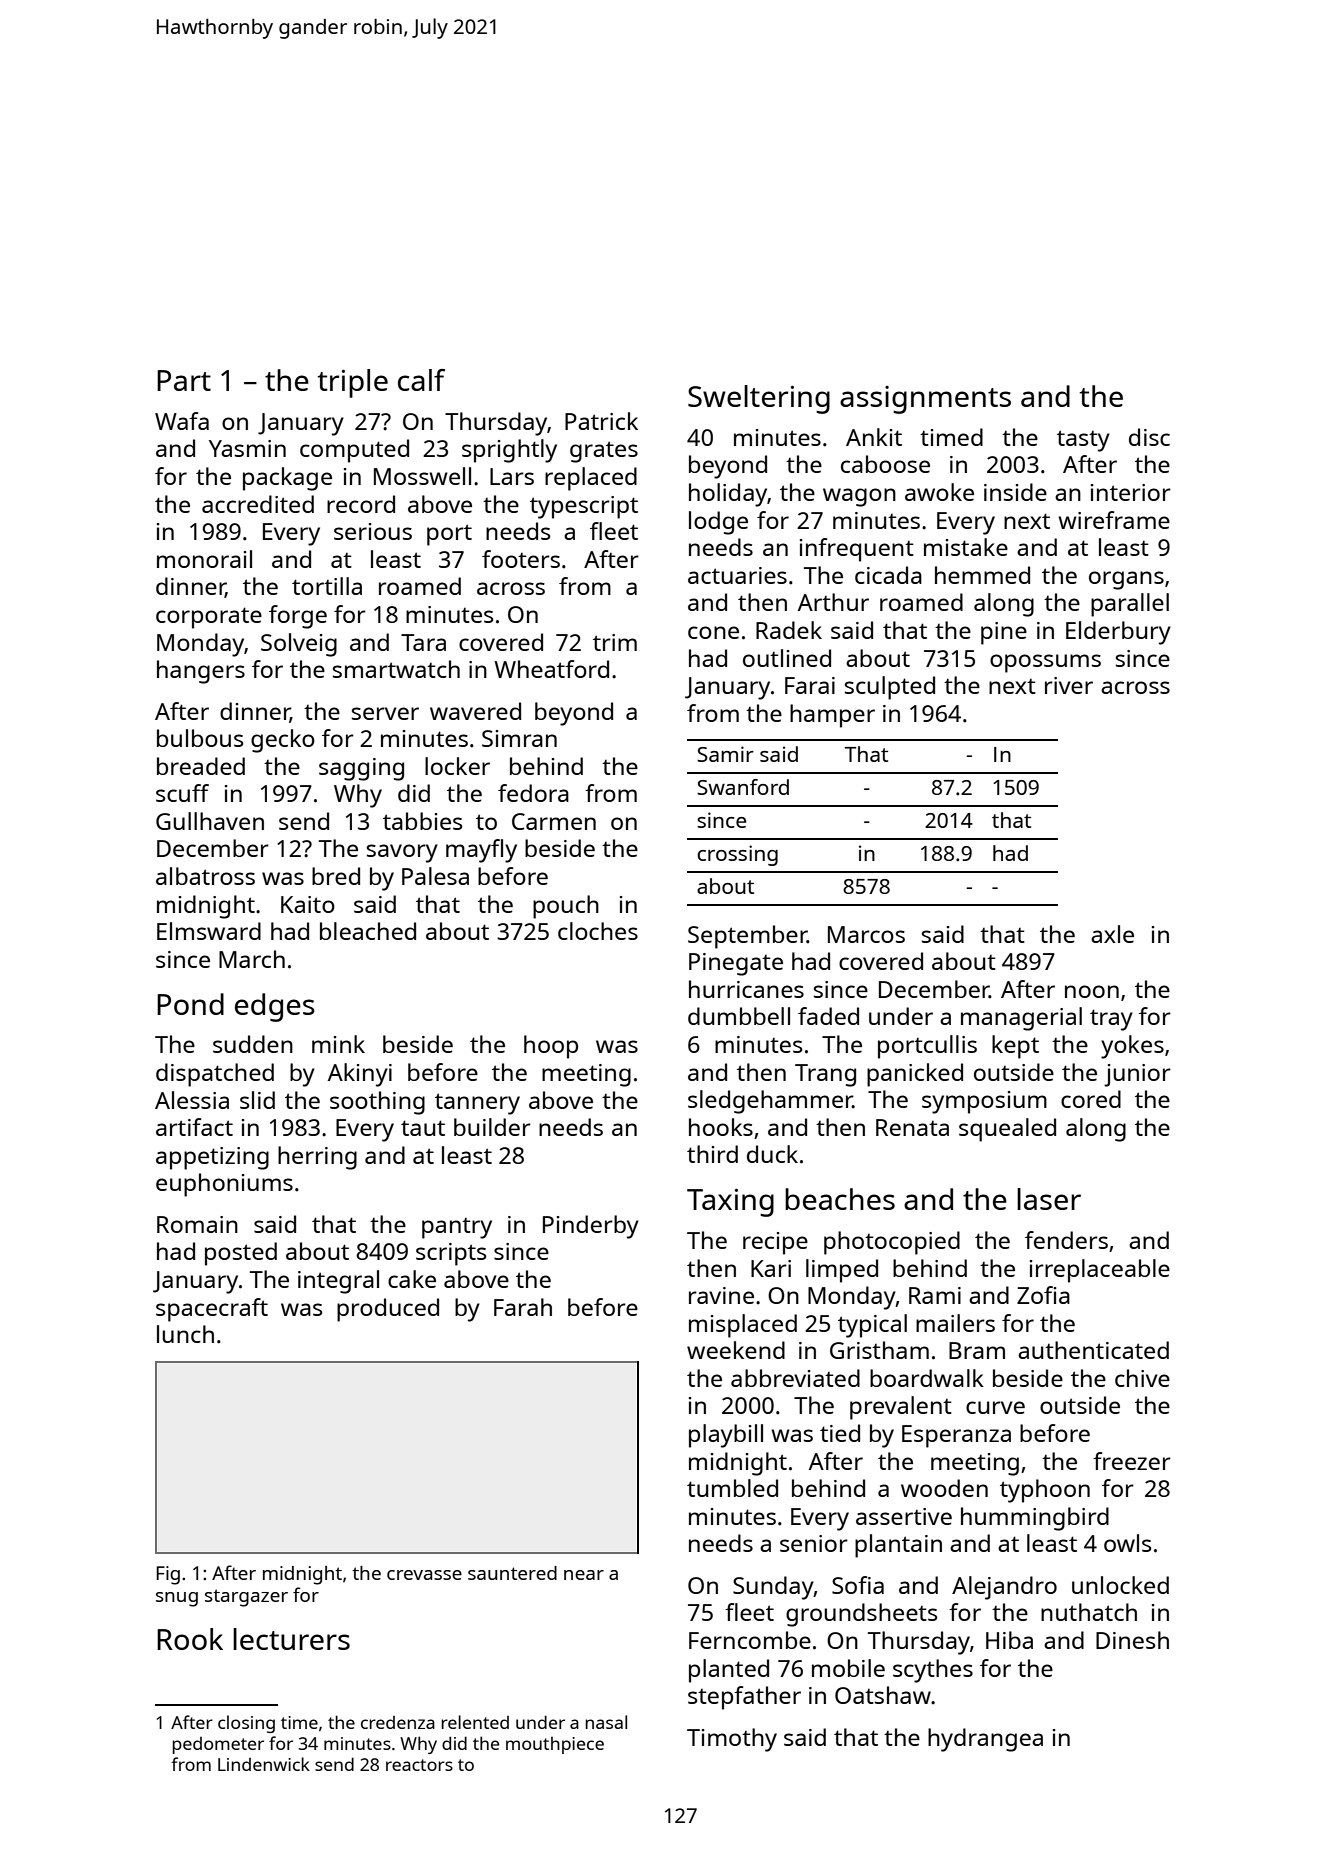 This screenshot has height=1875, width=1326. Describe the element at coordinates (885, 464) in the screenshot. I see `caboose` at that location.
